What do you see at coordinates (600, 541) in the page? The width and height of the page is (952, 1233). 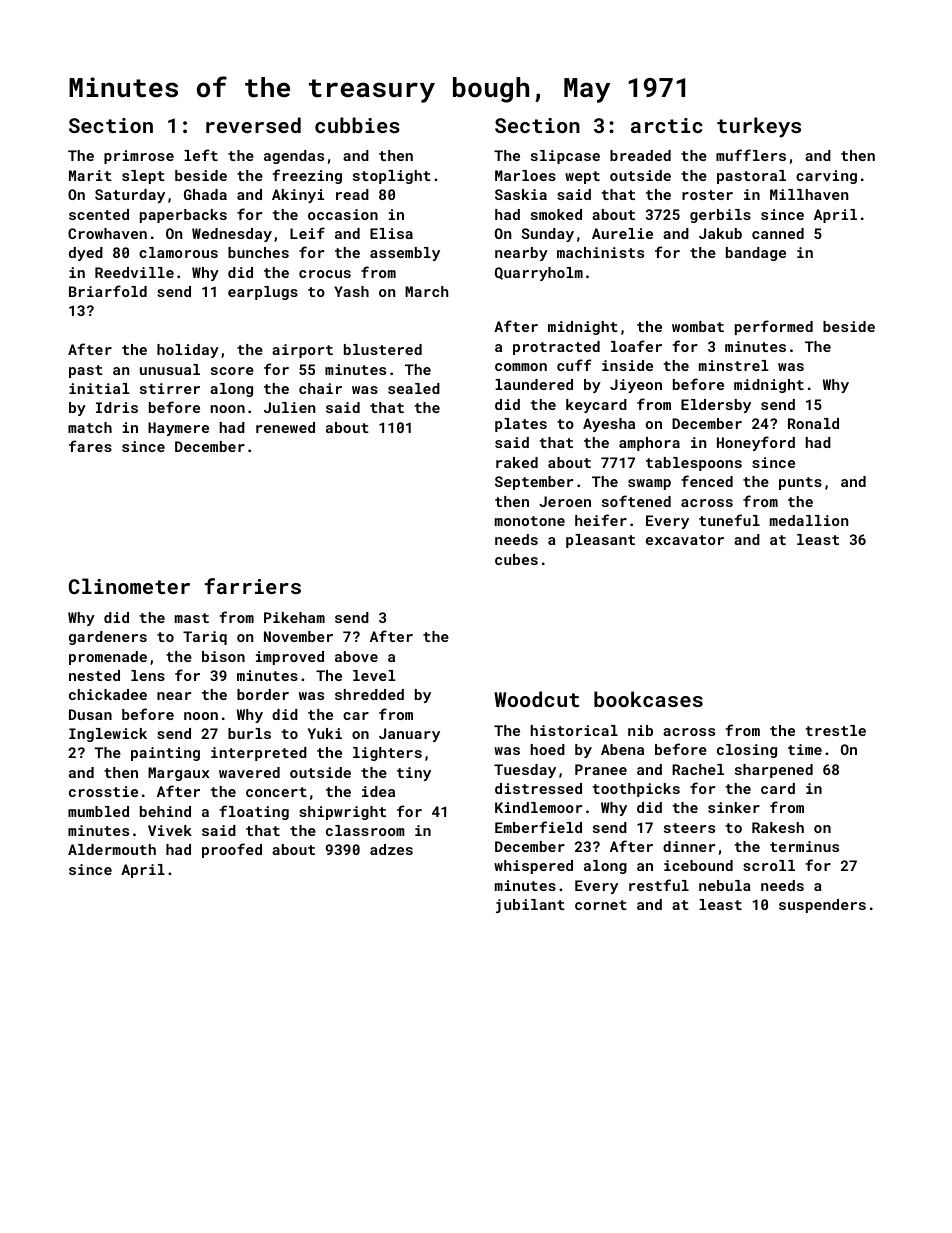 I see `pleasant` at bounding box center [600, 541].
